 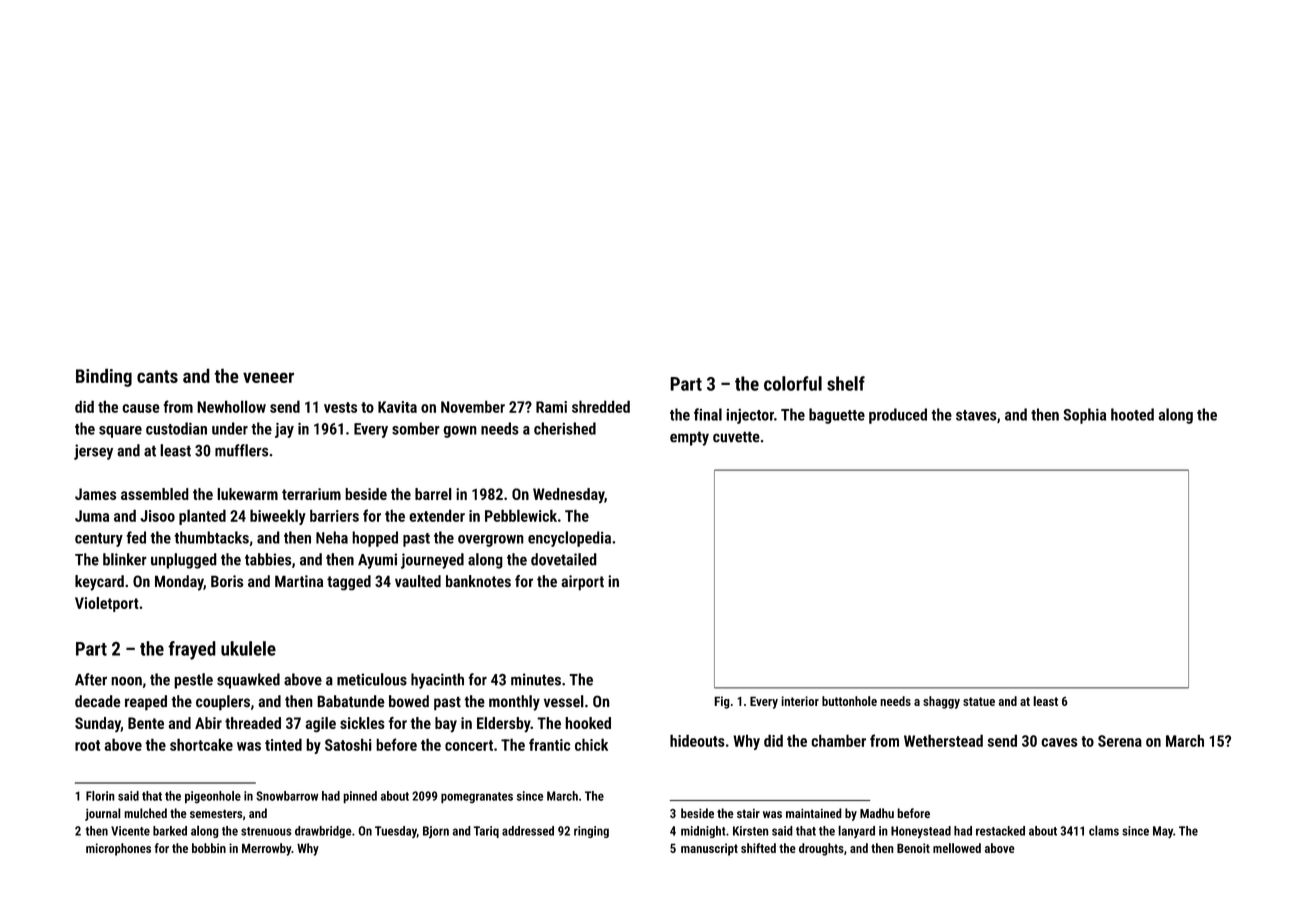 What do you see at coordinates (478, 581) in the image?
I see `banknotes` at bounding box center [478, 581].
